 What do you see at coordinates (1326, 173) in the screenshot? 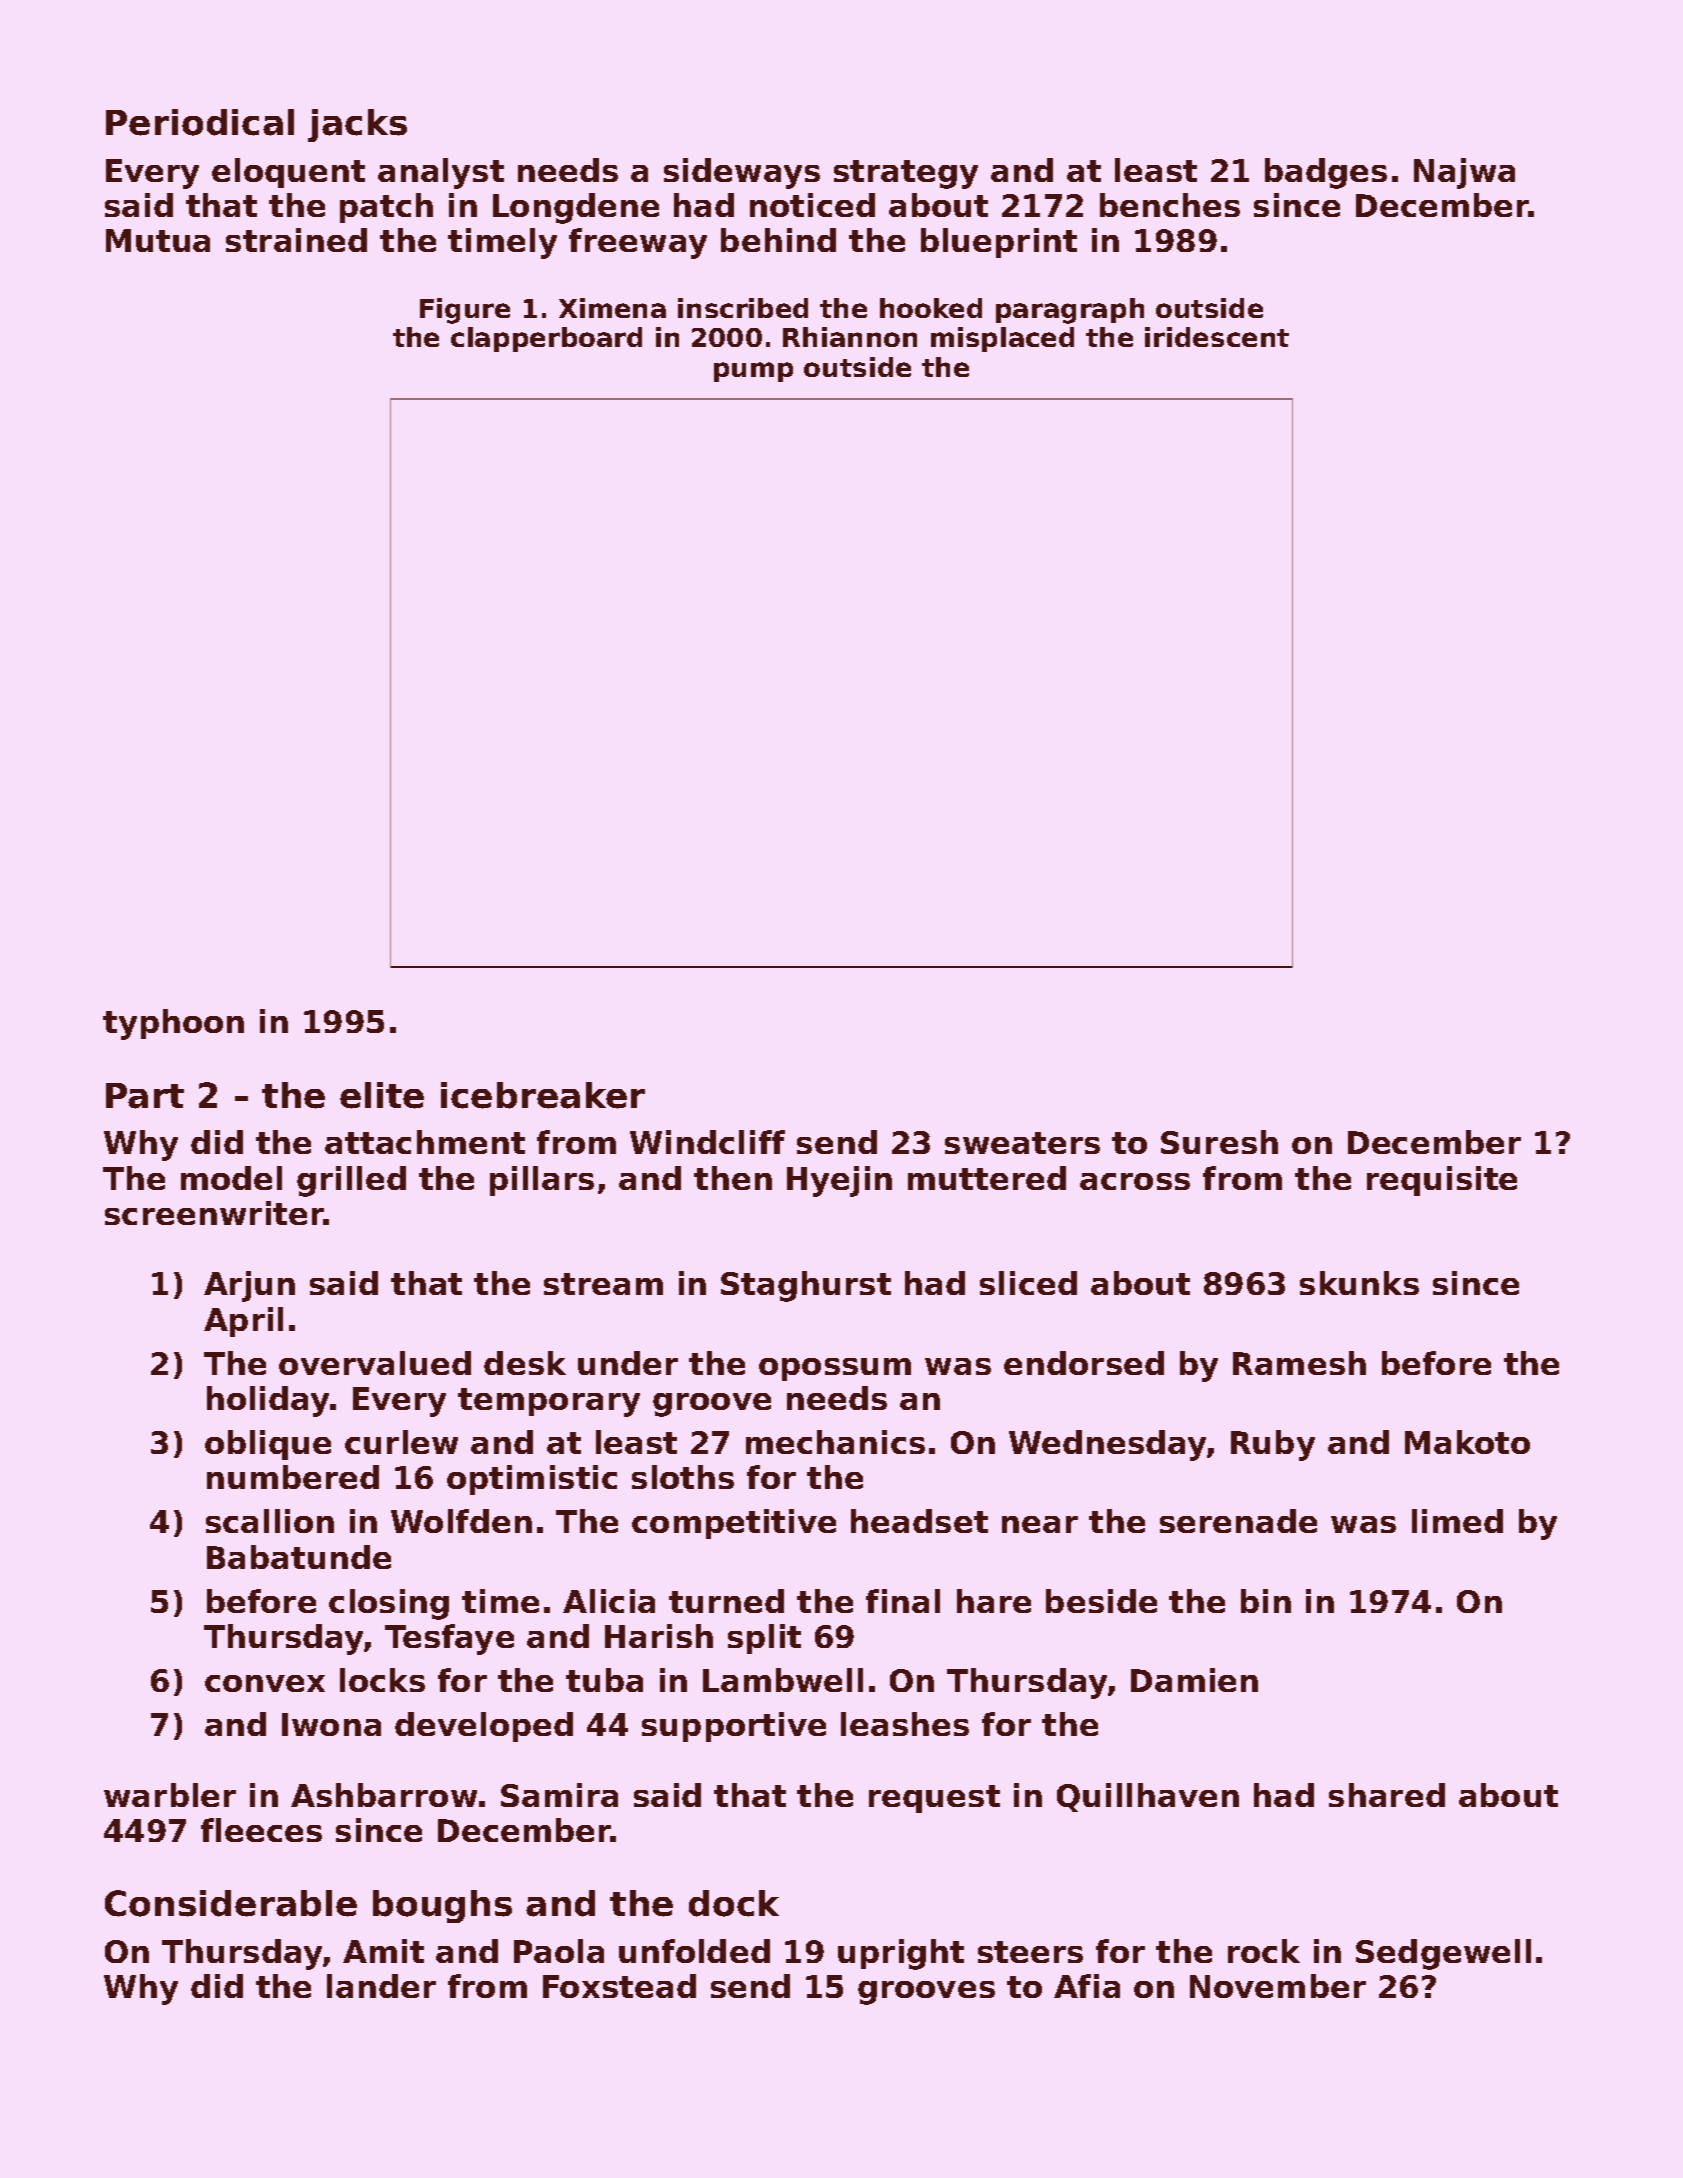
I see `badges` at bounding box center [1326, 173].
